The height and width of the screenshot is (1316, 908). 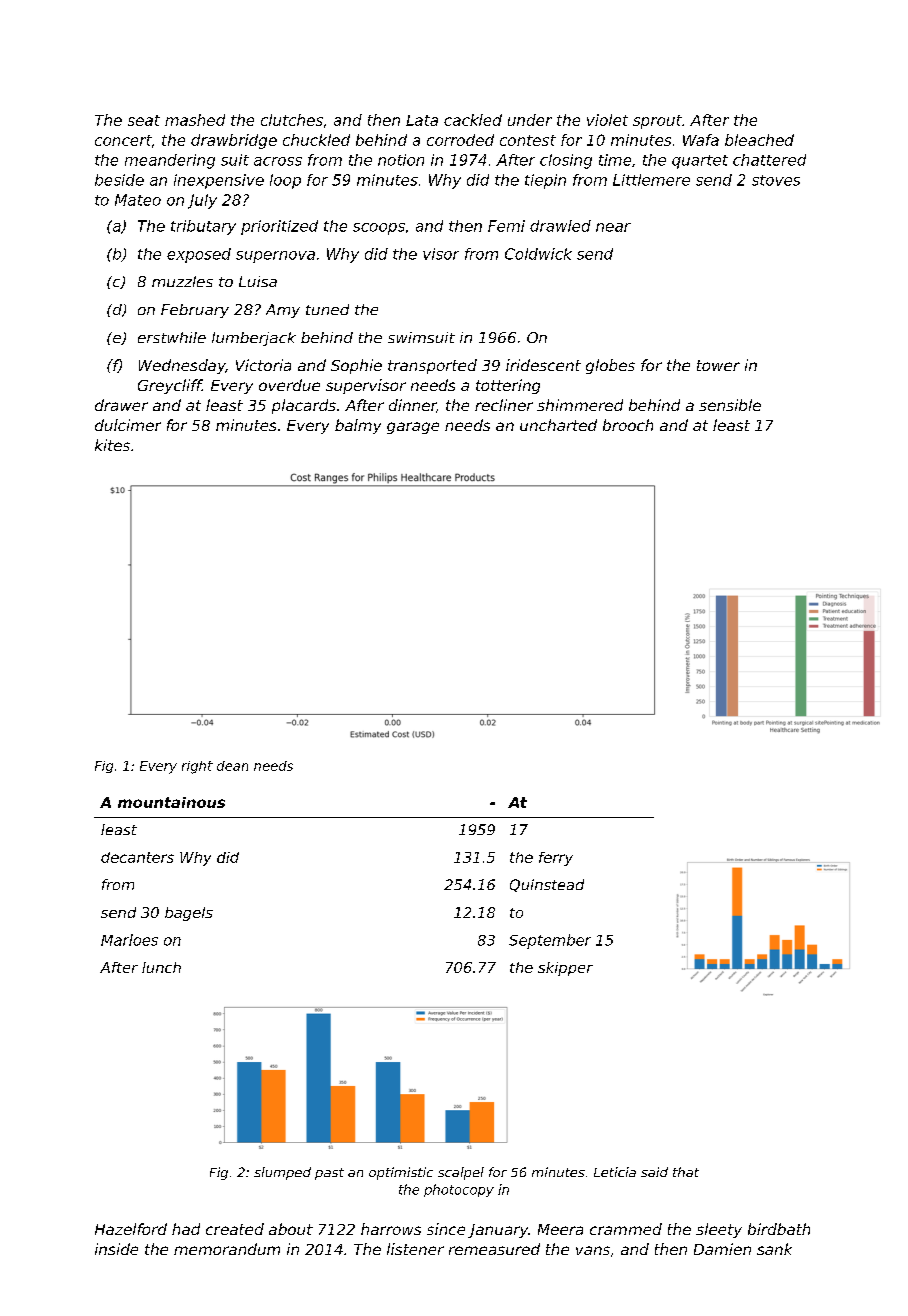 I want to click on brooch, so click(x=628, y=425).
